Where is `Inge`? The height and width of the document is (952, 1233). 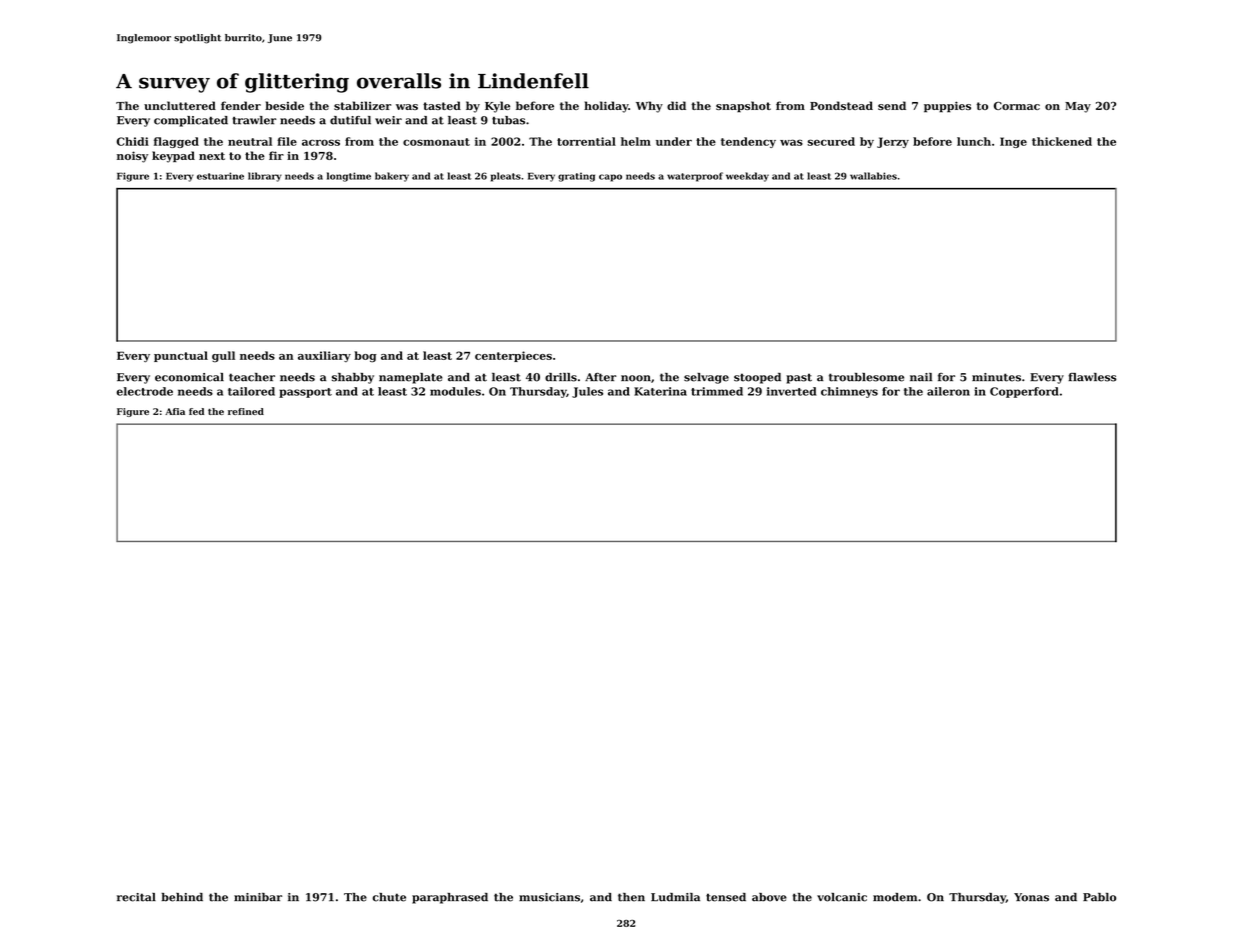 Inge is located at coordinates (1013, 142).
